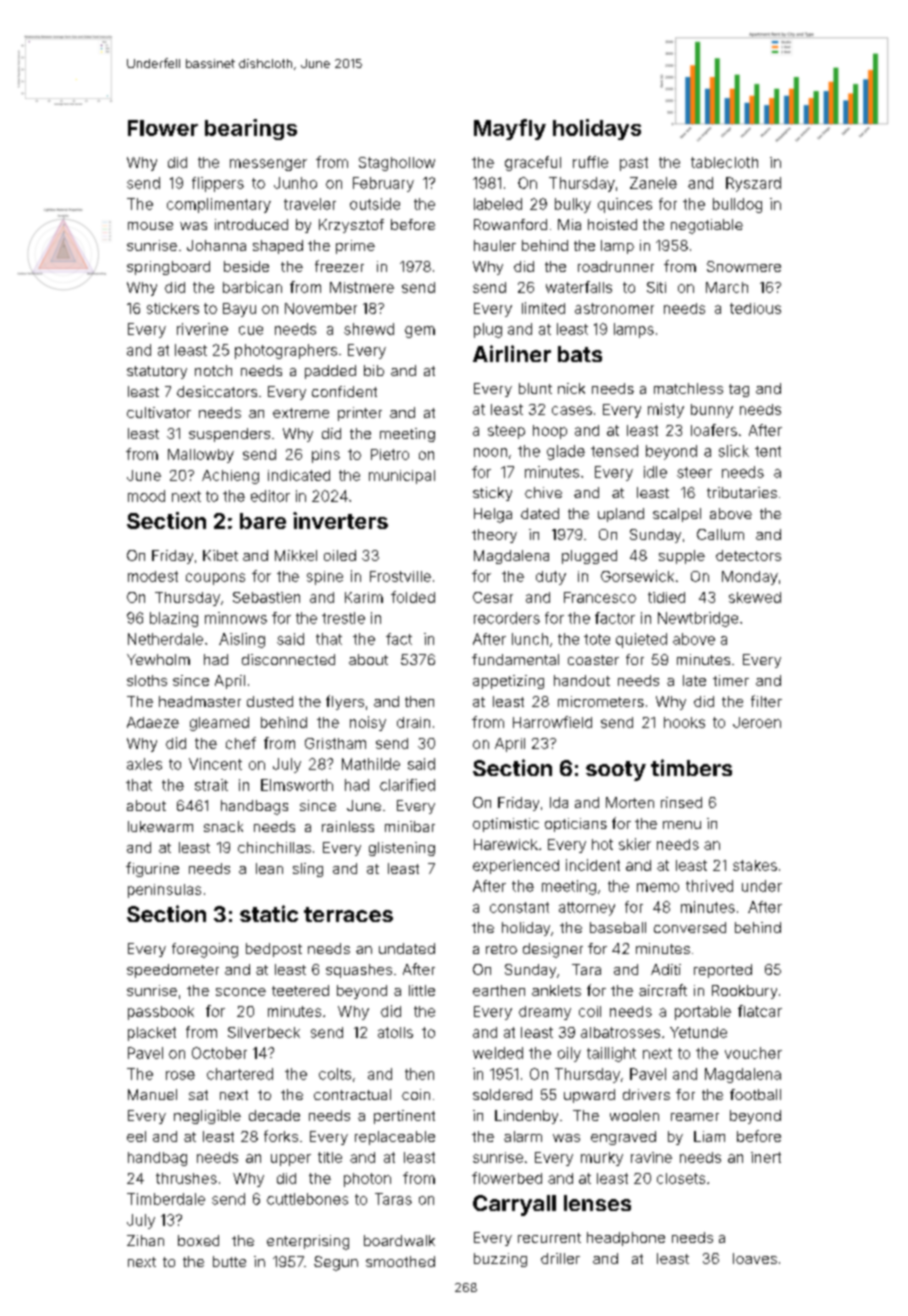 The image size is (908, 1316). I want to click on past, so click(634, 164).
